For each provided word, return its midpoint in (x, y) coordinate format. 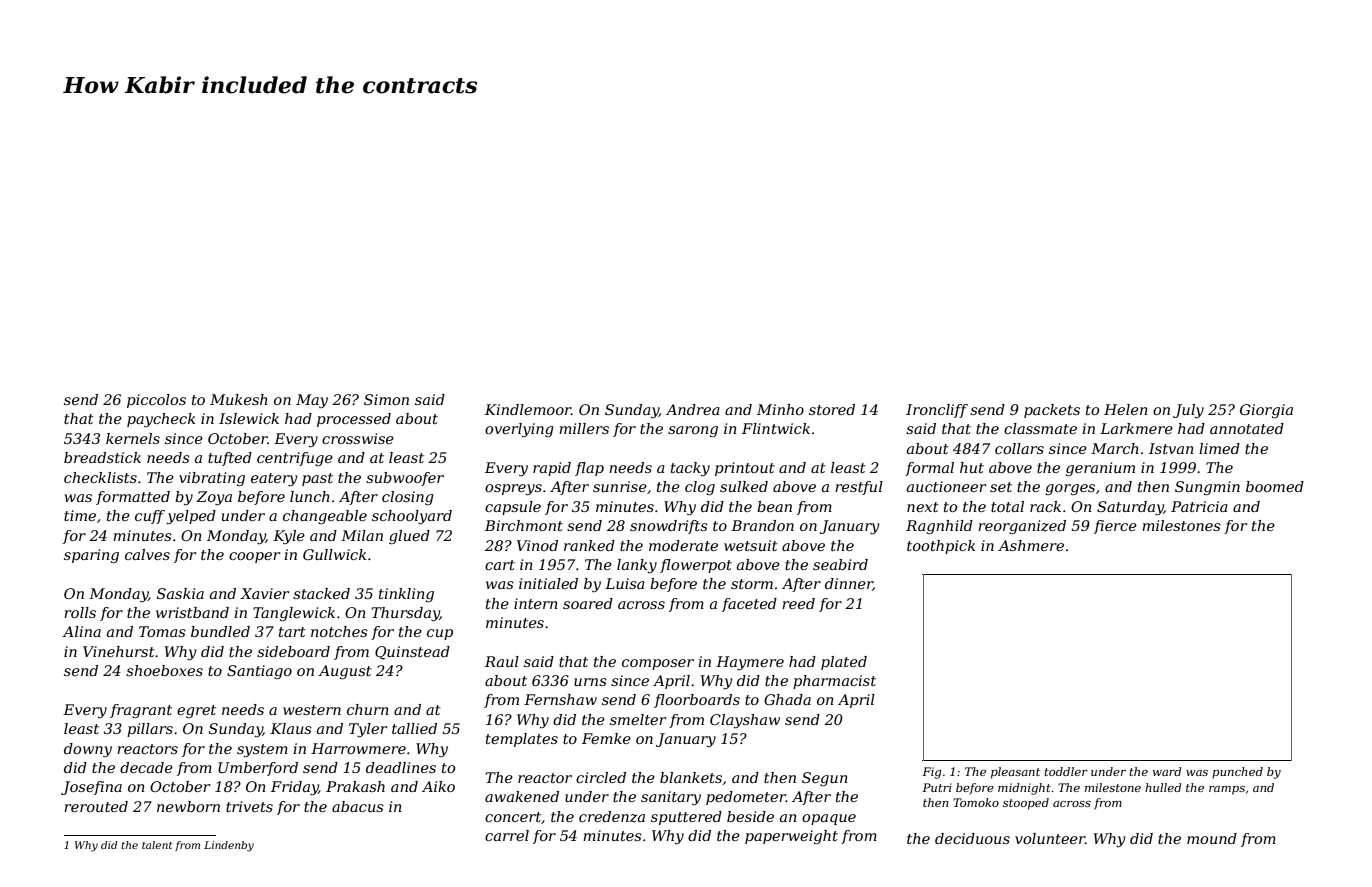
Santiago (259, 672)
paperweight (791, 837)
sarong (693, 431)
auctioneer (946, 486)
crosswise (358, 438)
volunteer (1050, 838)
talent (157, 845)
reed (798, 603)
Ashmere (1031, 545)
